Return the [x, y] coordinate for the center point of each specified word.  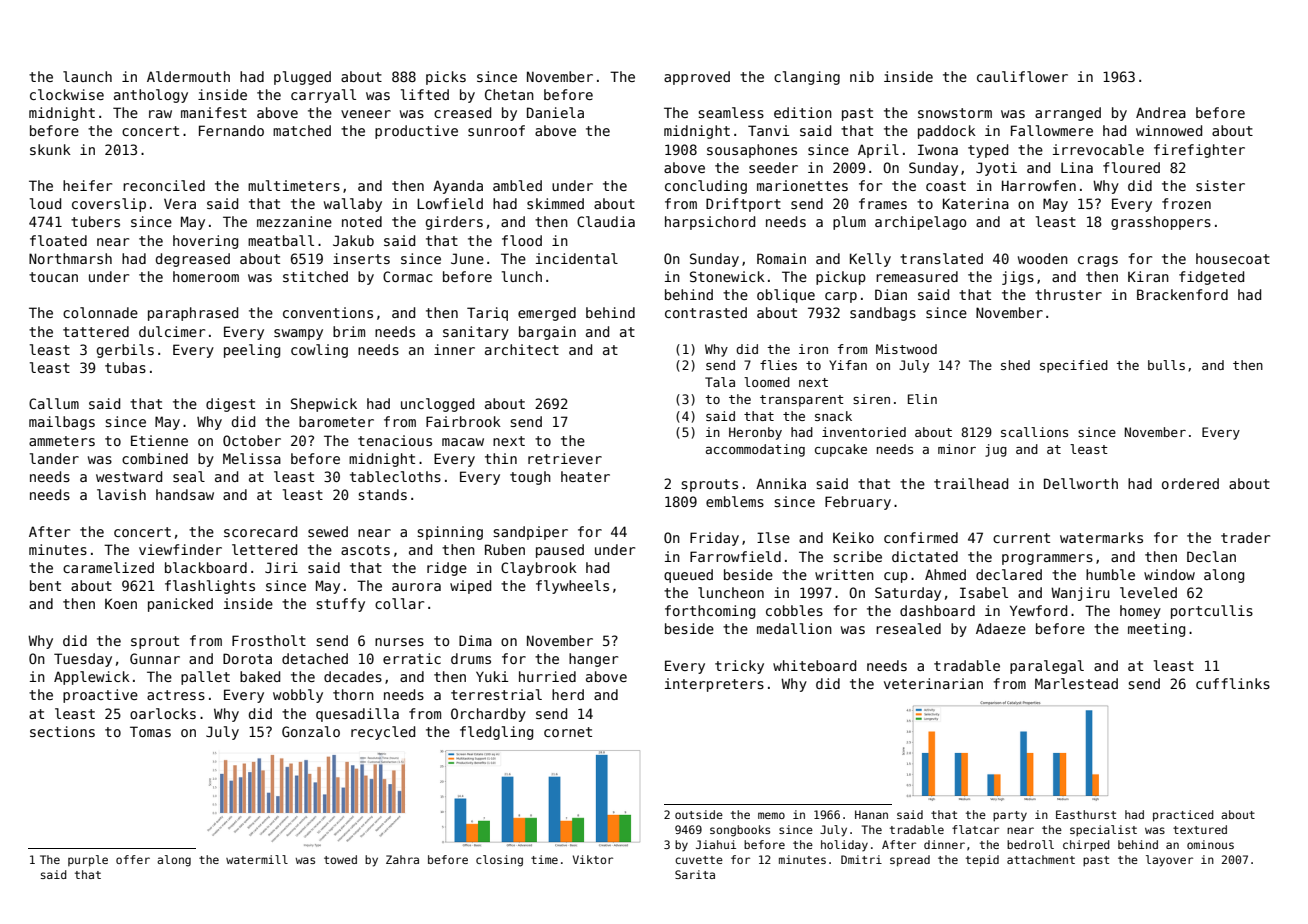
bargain [547, 333]
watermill [257, 859]
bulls [1166, 365]
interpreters [714, 685]
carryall [323, 96]
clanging [807, 78]
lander [54, 458]
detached [315, 658]
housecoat [1233, 258]
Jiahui [716, 844]
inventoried [864, 432]
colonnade [100, 312]
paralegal [1047, 667]
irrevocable [1098, 149]
